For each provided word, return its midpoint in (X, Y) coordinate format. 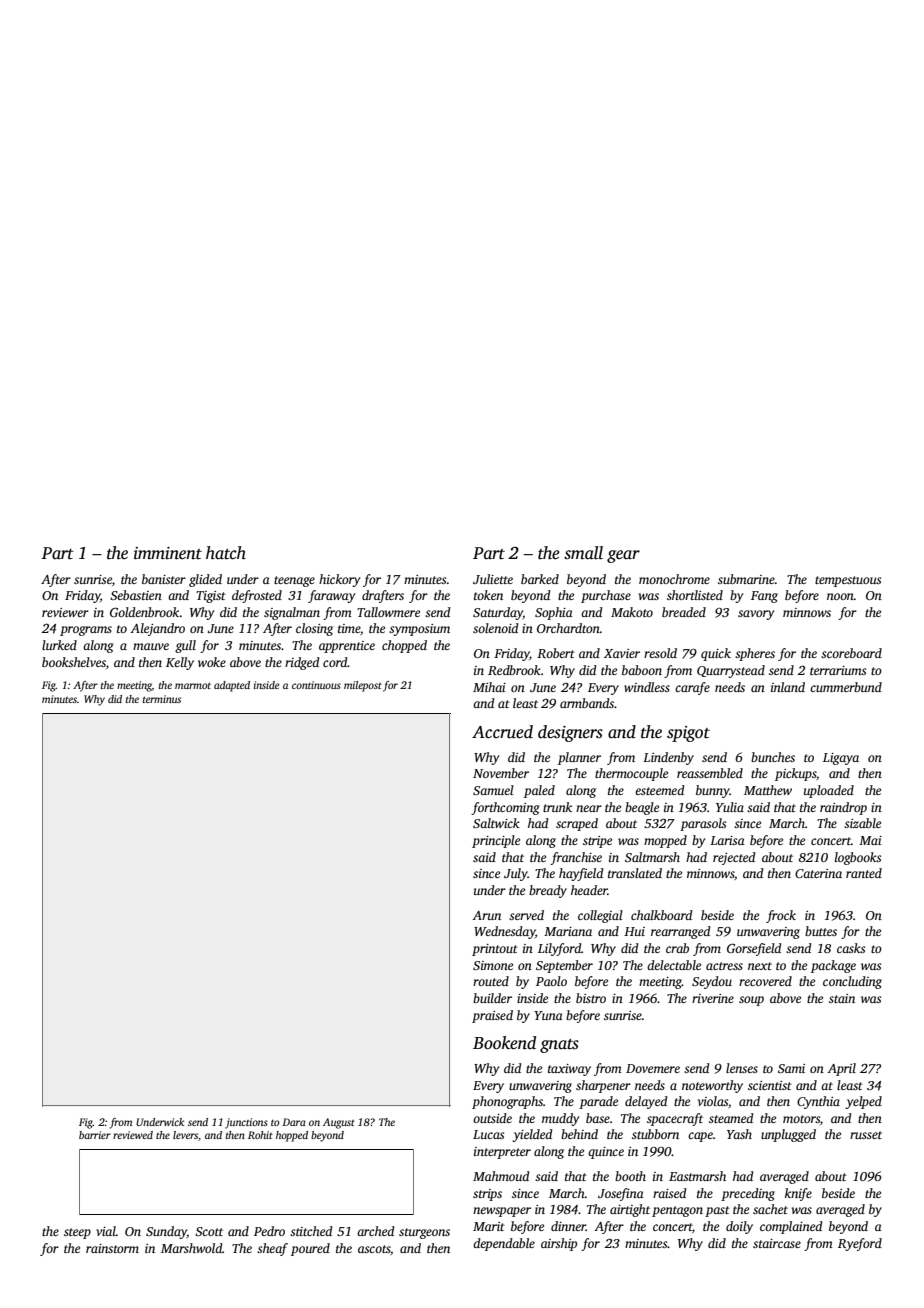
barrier (95, 1135)
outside (492, 1118)
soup (751, 1001)
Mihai (489, 687)
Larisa (727, 840)
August (339, 1123)
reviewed (133, 1135)
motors (801, 1119)
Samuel (493, 790)
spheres (755, 654)
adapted (232, 686)
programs (86, 631)
